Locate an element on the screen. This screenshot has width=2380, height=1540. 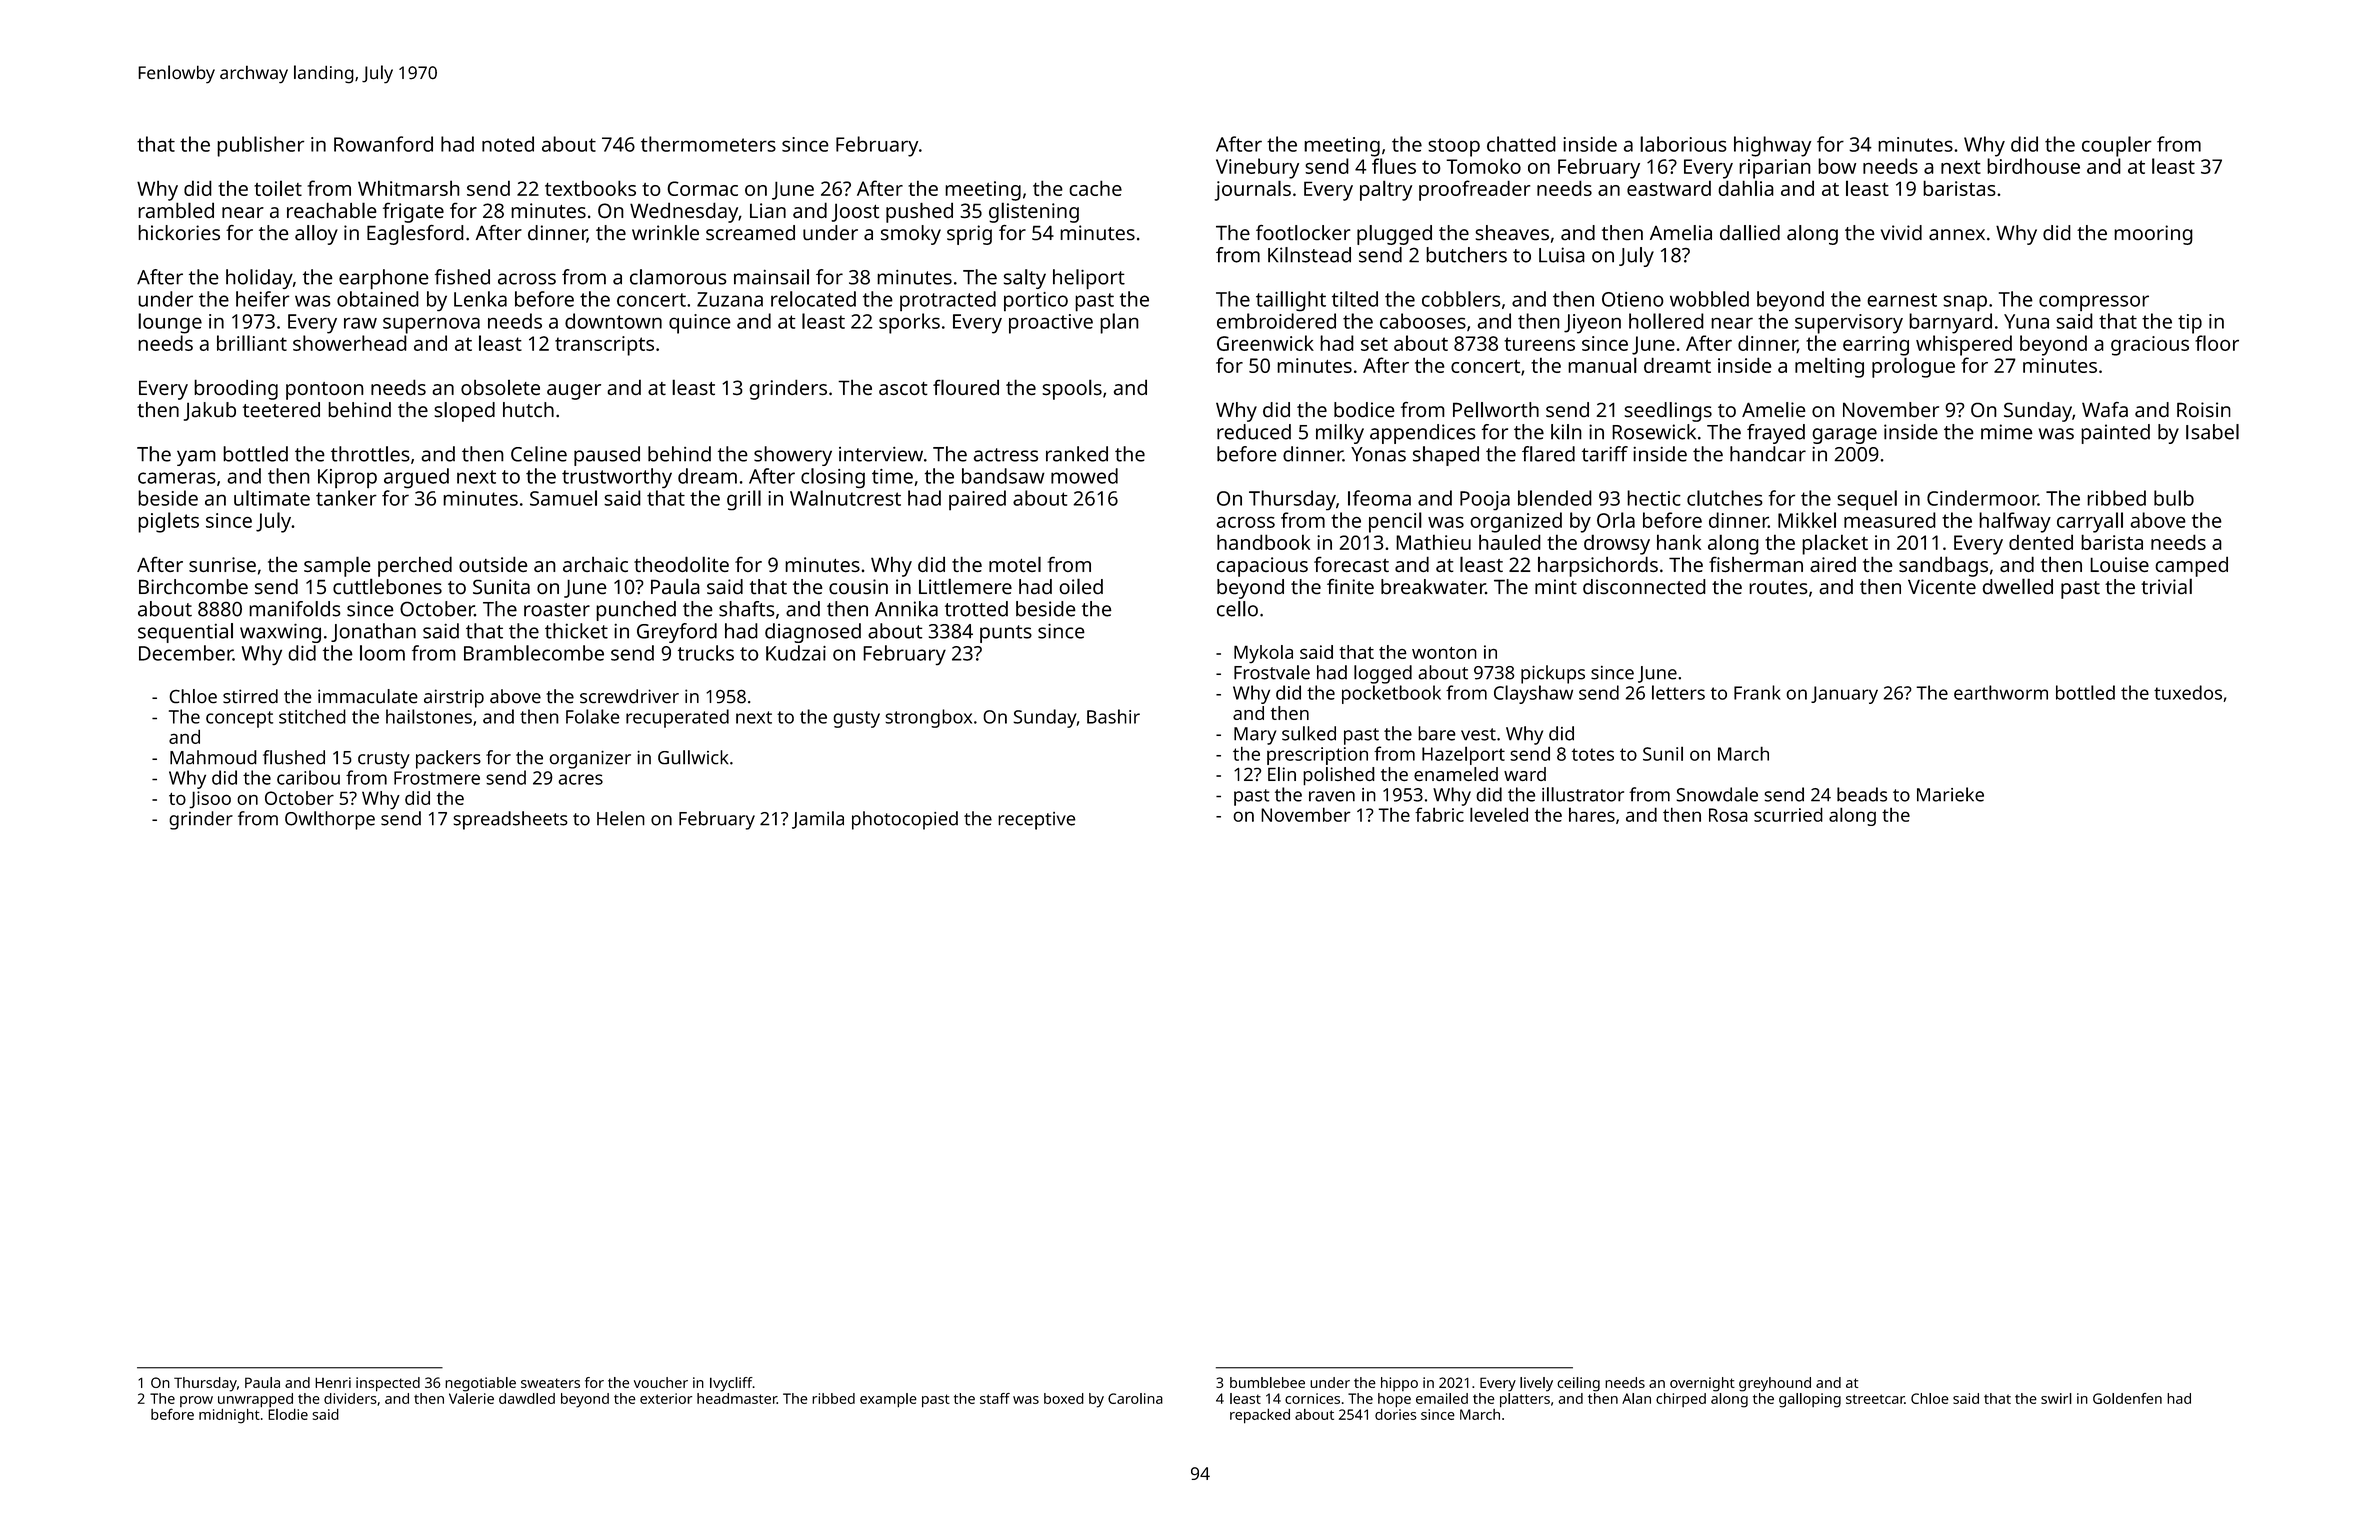
Frank is located at coordinates (1757, 692).
